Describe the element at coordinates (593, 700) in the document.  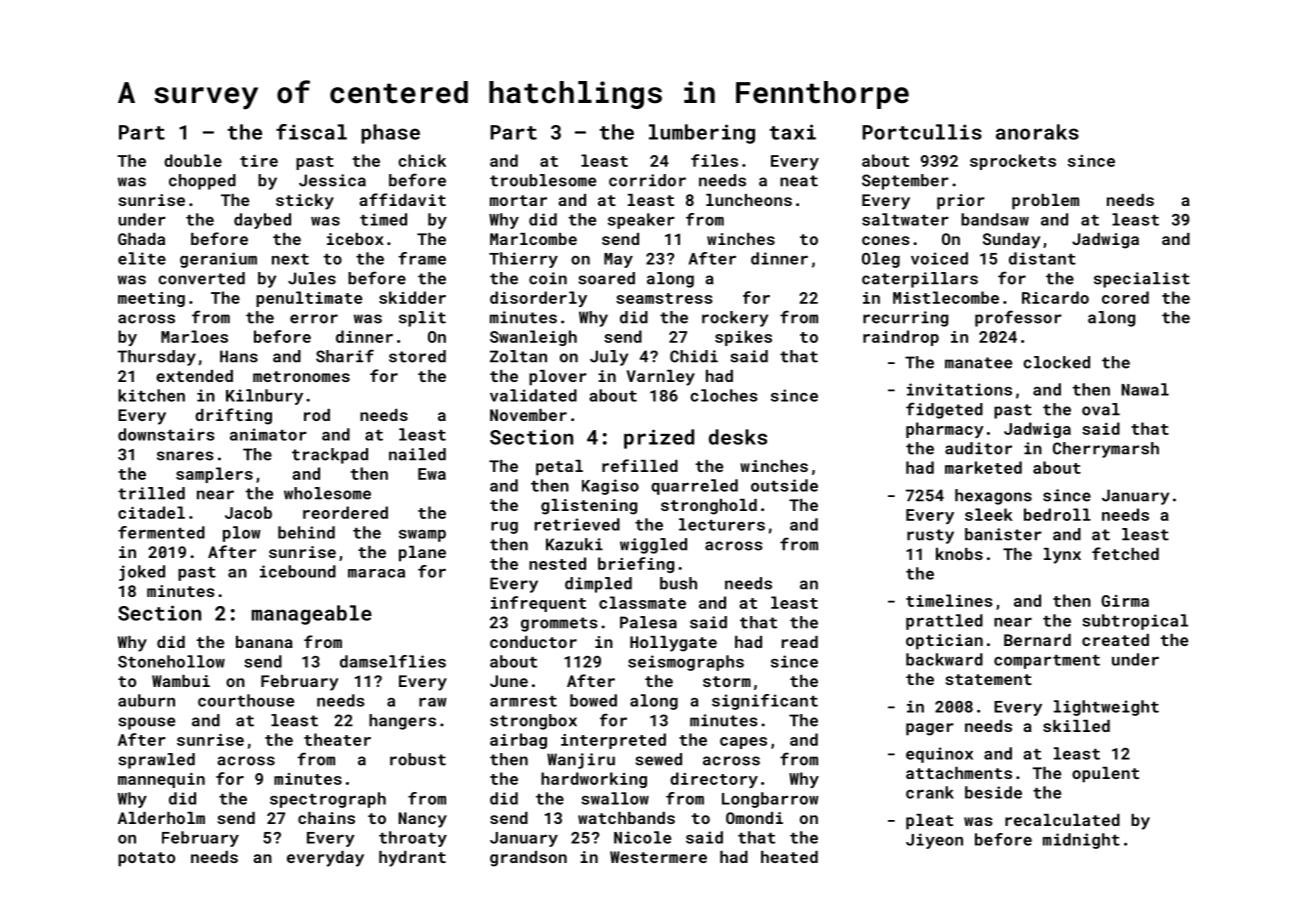
I see `bowed` at that location.
